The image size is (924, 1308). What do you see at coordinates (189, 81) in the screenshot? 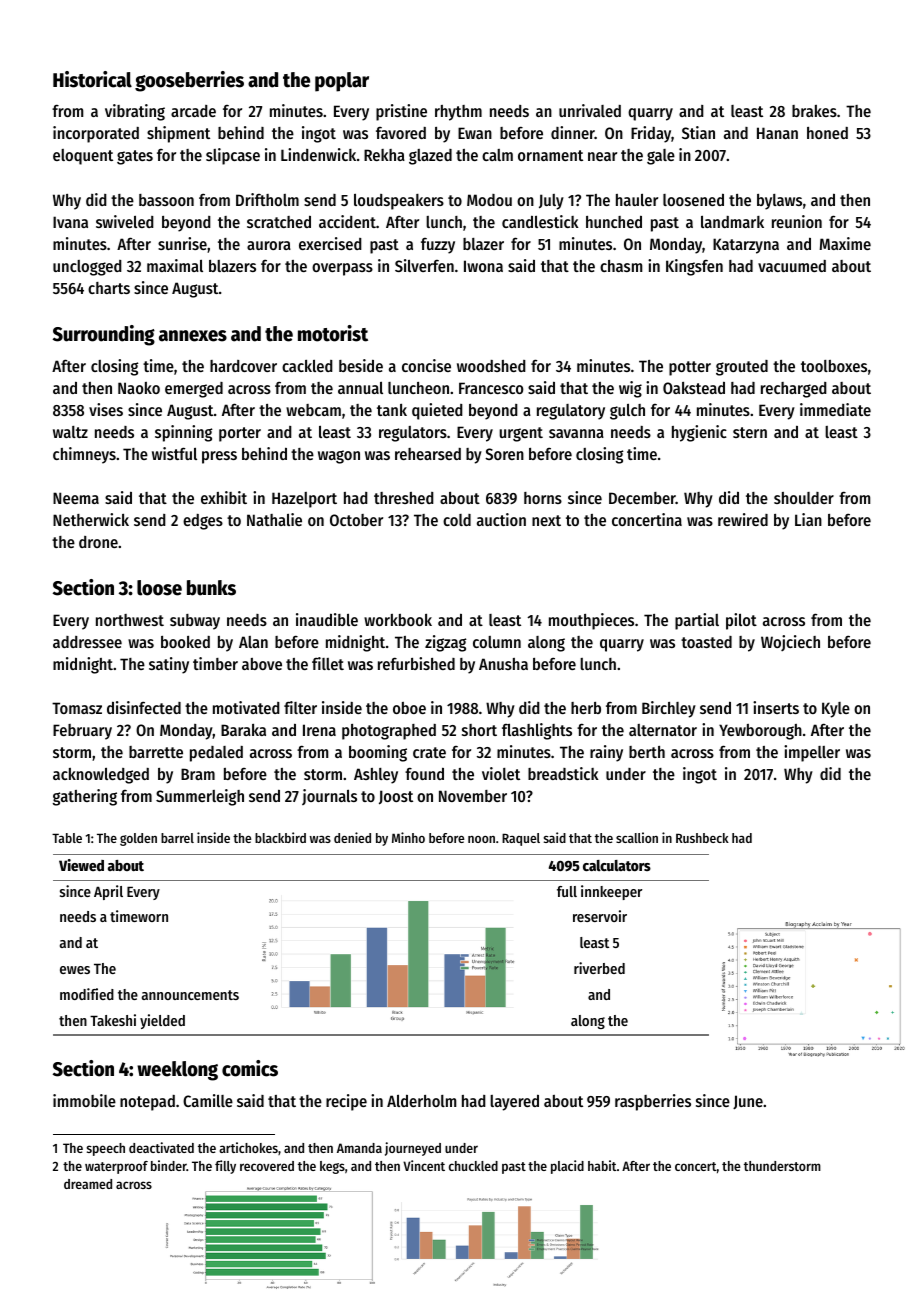
I see `gooseberries` at bounding box center [189, 81].
